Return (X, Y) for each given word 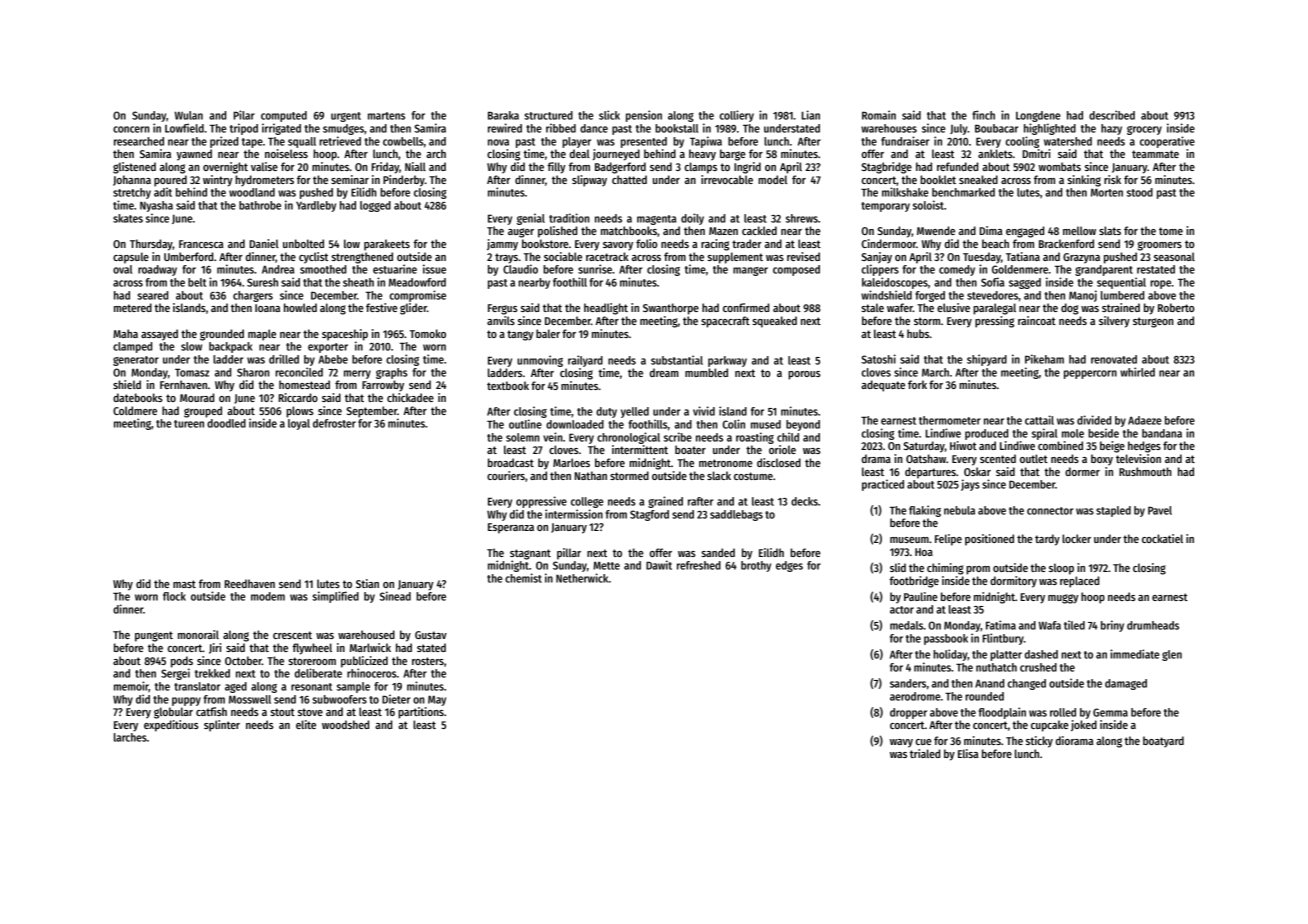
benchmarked (963, 192)
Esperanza (511, 528)
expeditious (171, 726)
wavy (901, 743)
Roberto (1176, 307)
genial (531, 219)
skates (128, 218)
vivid (704, 411)
